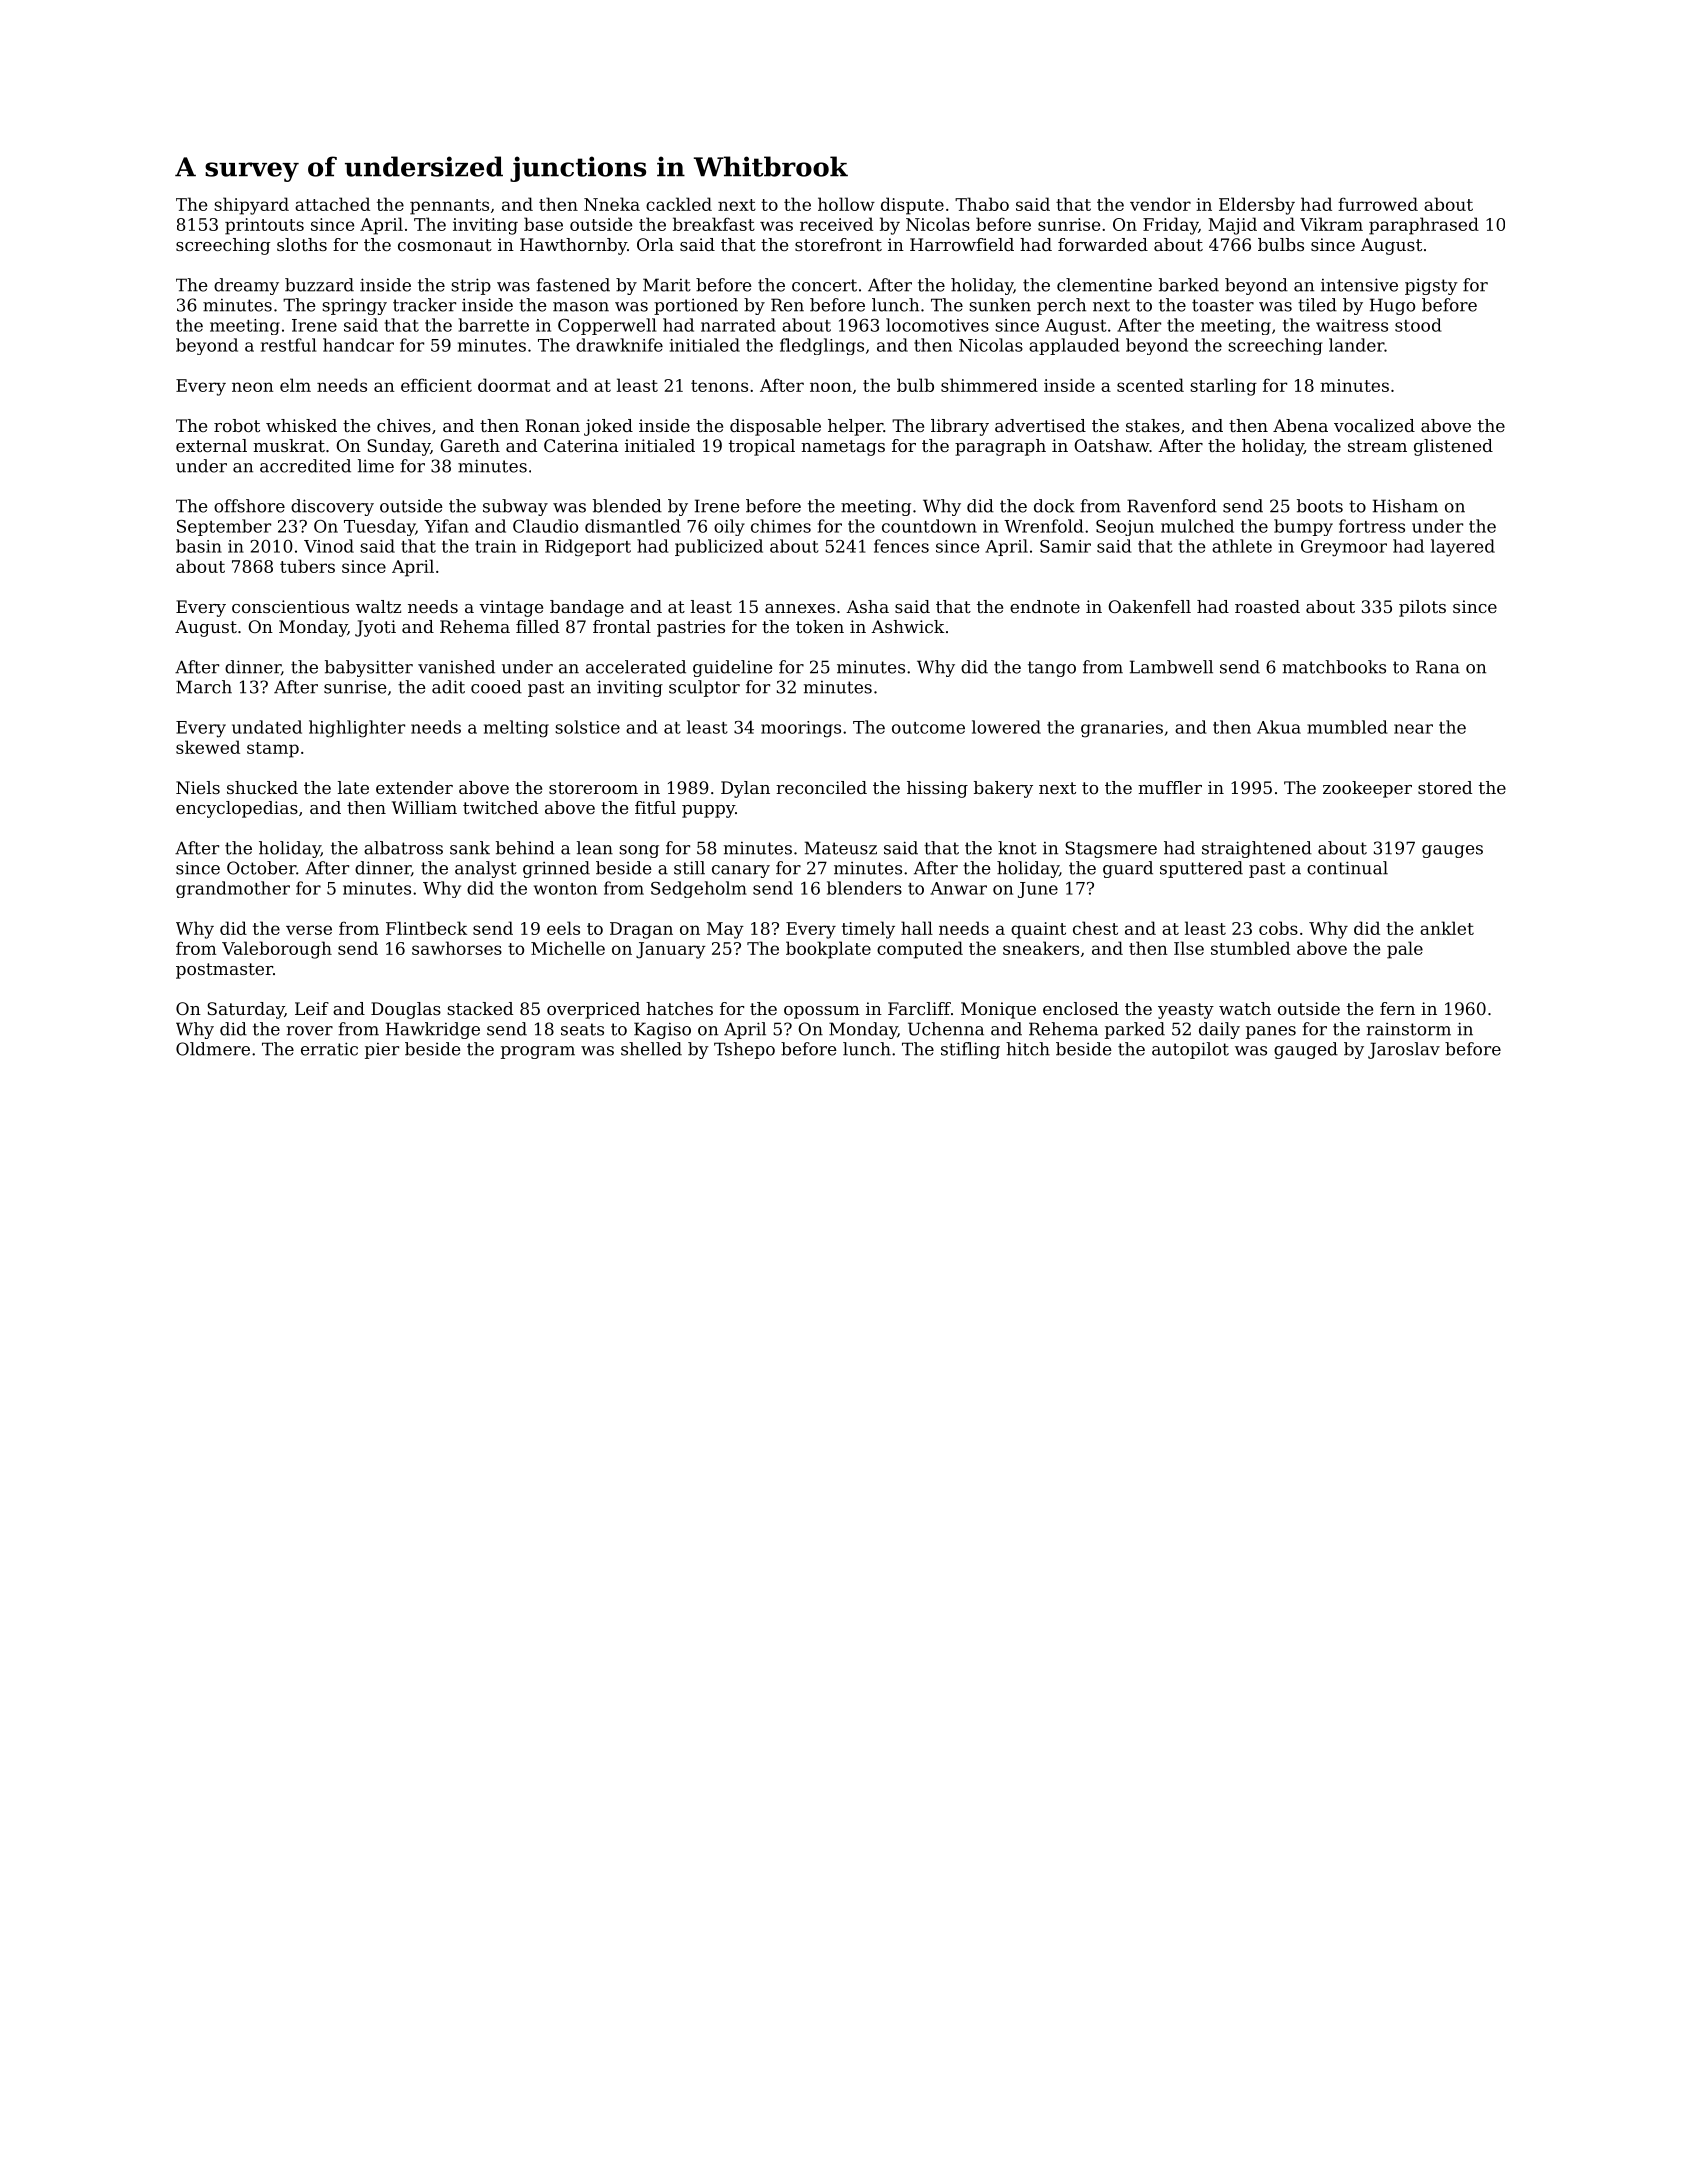 The width and height of the image is (1683, 2178). Describe the element at coordinates (204, 687) in the image. I see `March` at that location.
